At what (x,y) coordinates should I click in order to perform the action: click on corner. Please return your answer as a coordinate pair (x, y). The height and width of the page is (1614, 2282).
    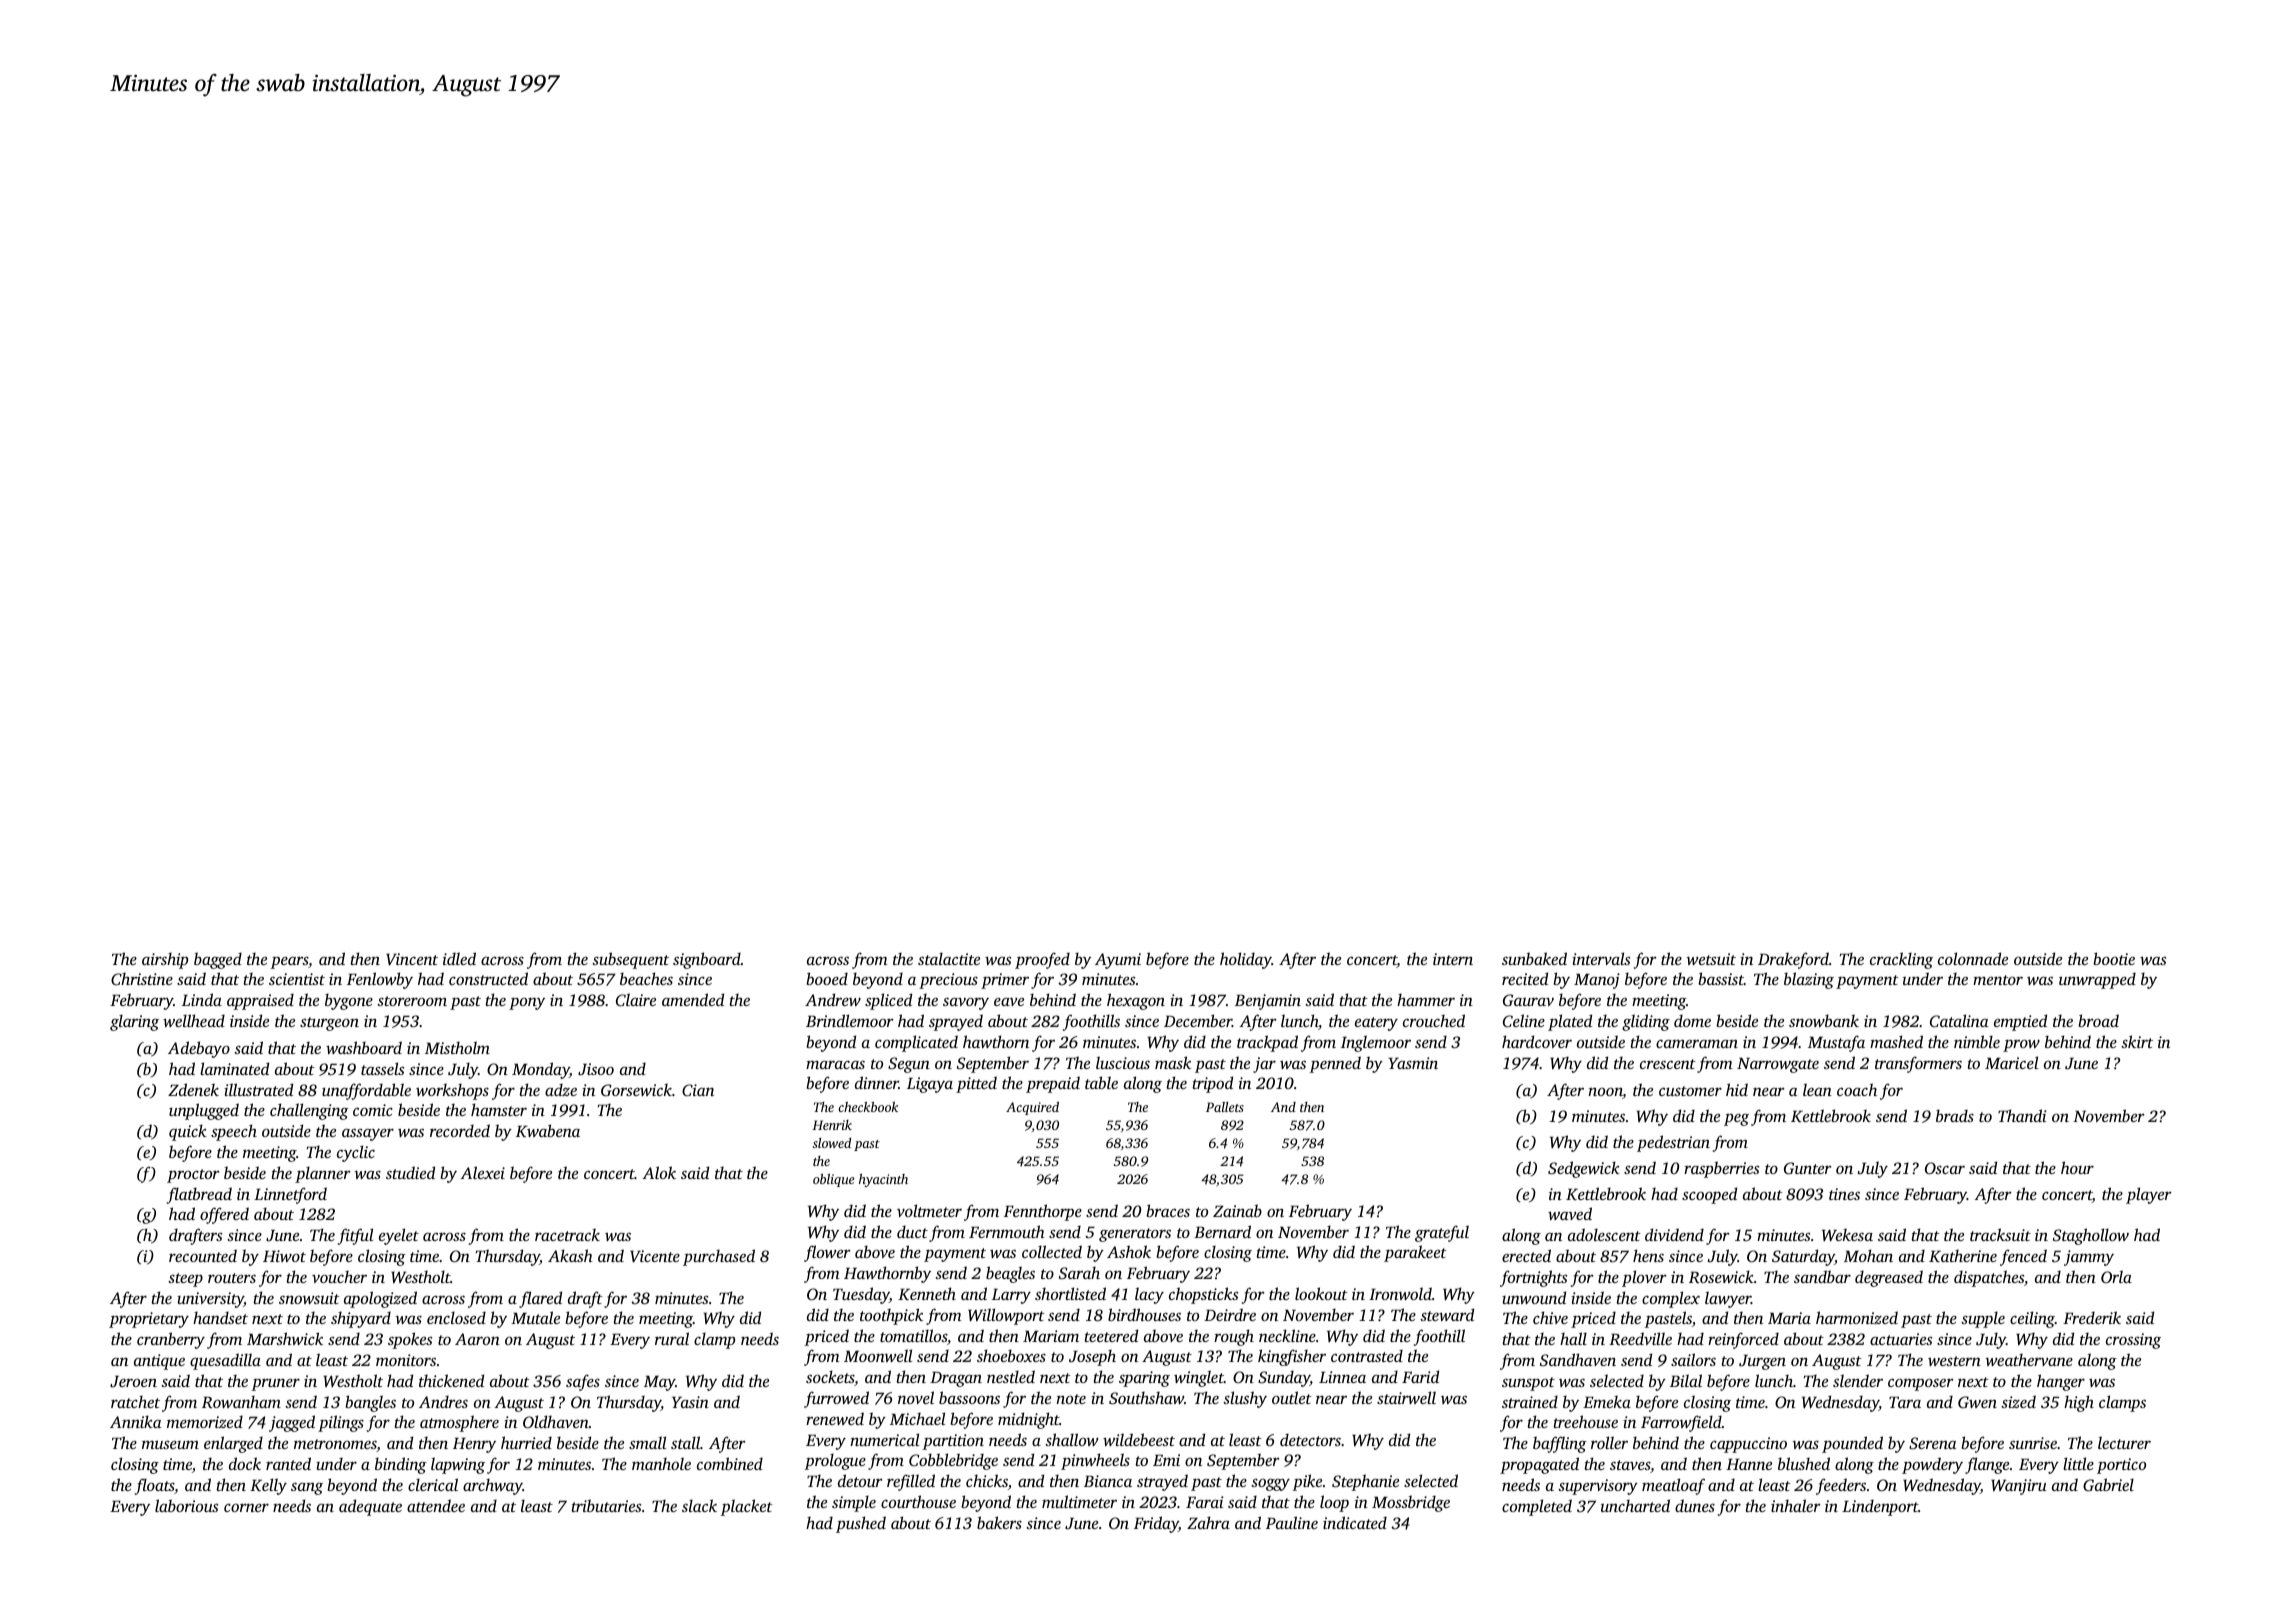
    Looking at the image, I should click on (246, 1507).
